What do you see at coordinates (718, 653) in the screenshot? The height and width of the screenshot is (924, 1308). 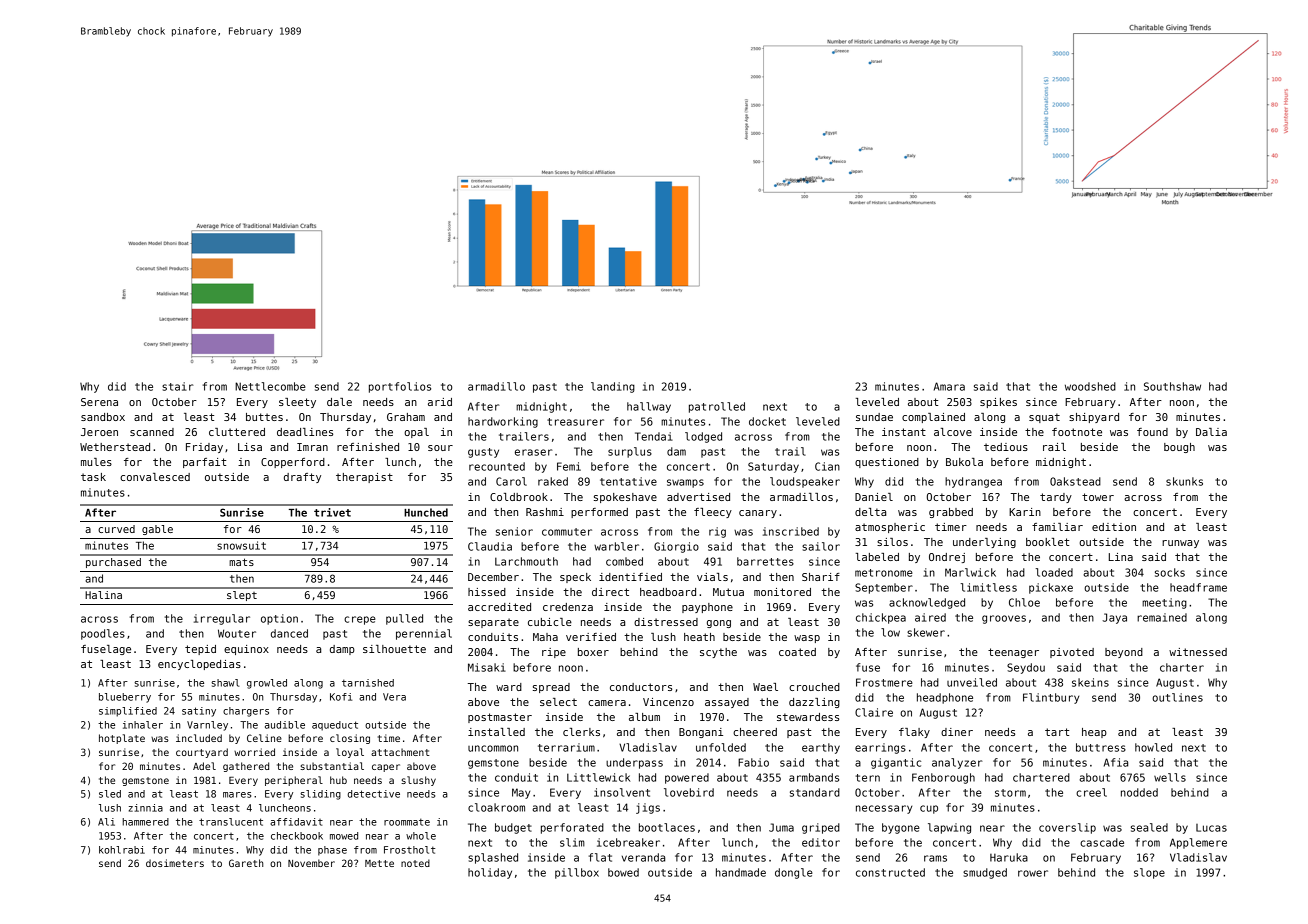 I see `scythe` at bounding box center [718, 653].
